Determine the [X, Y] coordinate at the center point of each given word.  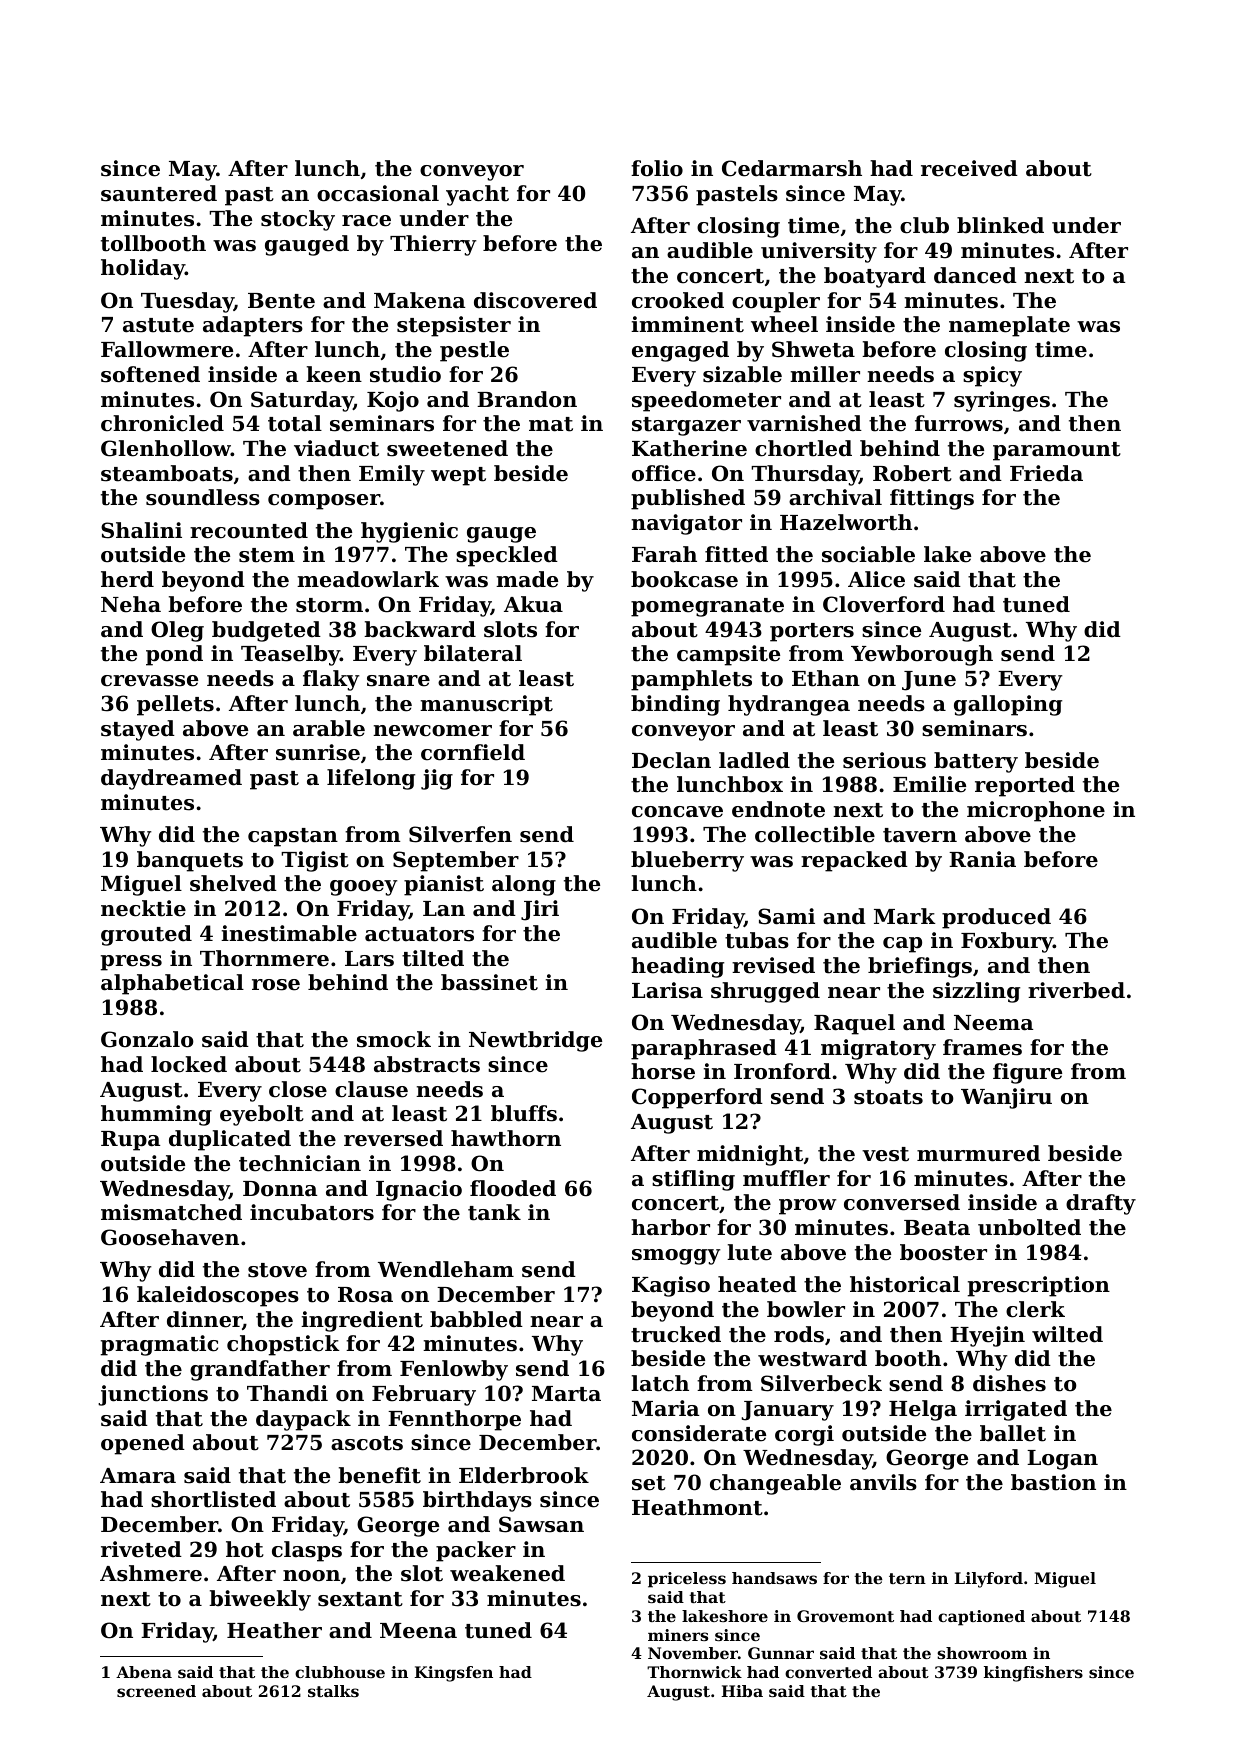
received [969, 168]
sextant [360, 1599]
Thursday [805, 475]
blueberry [687, 861]
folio [657, 168]
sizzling [976, 992]
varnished [804, 423]
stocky [298, 220]
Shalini [141, 530]
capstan [293, 837]
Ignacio [419, 1190]
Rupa [130, 1141]
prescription [1039, 1286]
